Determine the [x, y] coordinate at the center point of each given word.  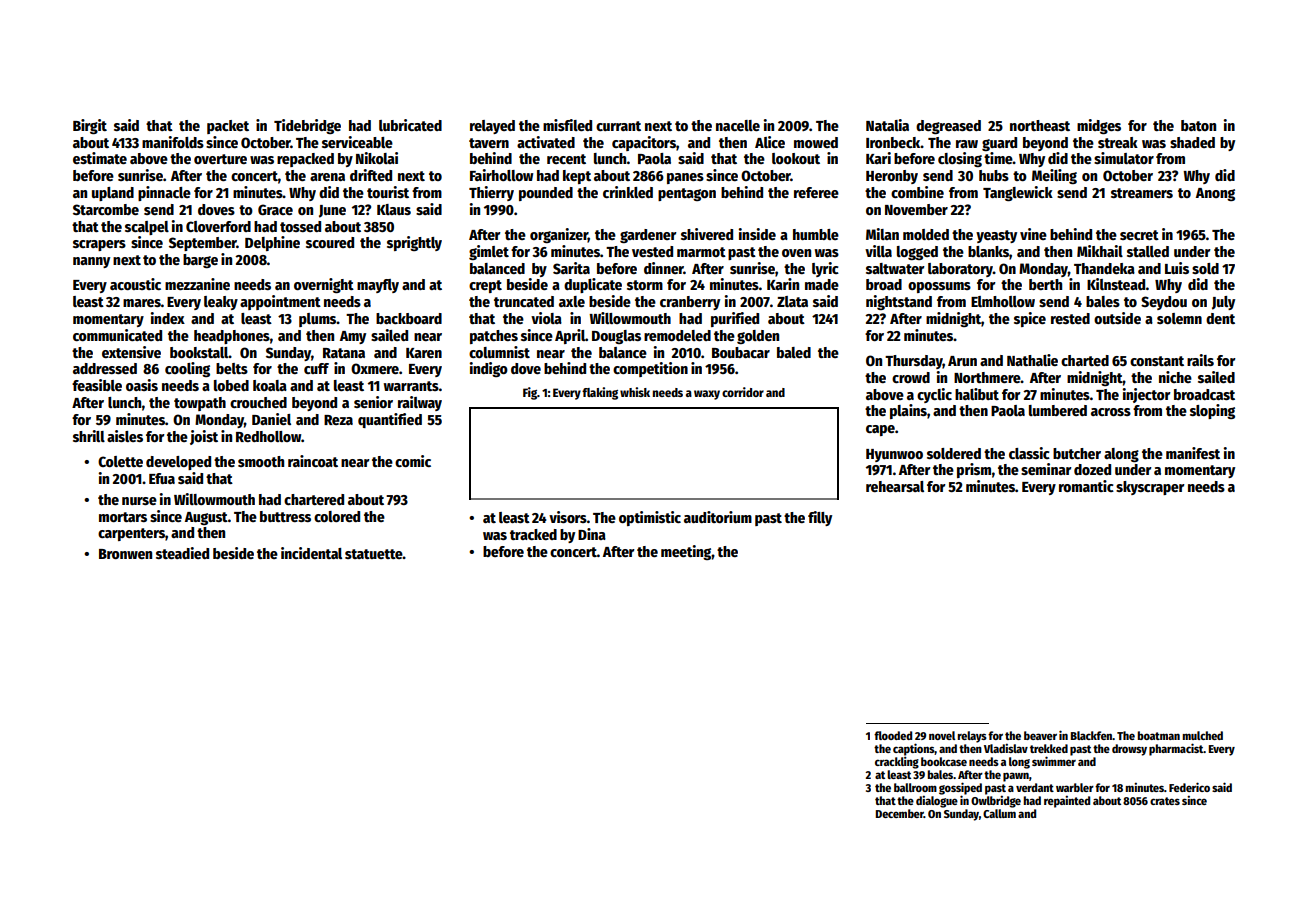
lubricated [410, 125]
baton [1198, 125]
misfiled [567, 125]
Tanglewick [1018, 193]
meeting [686, 552]
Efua [162, 478]
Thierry [491, 193]
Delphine [272, 243]
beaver [1040, 735]
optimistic [650, 518]
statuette [374, 554]
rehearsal [895, 486]
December [900, 813]
